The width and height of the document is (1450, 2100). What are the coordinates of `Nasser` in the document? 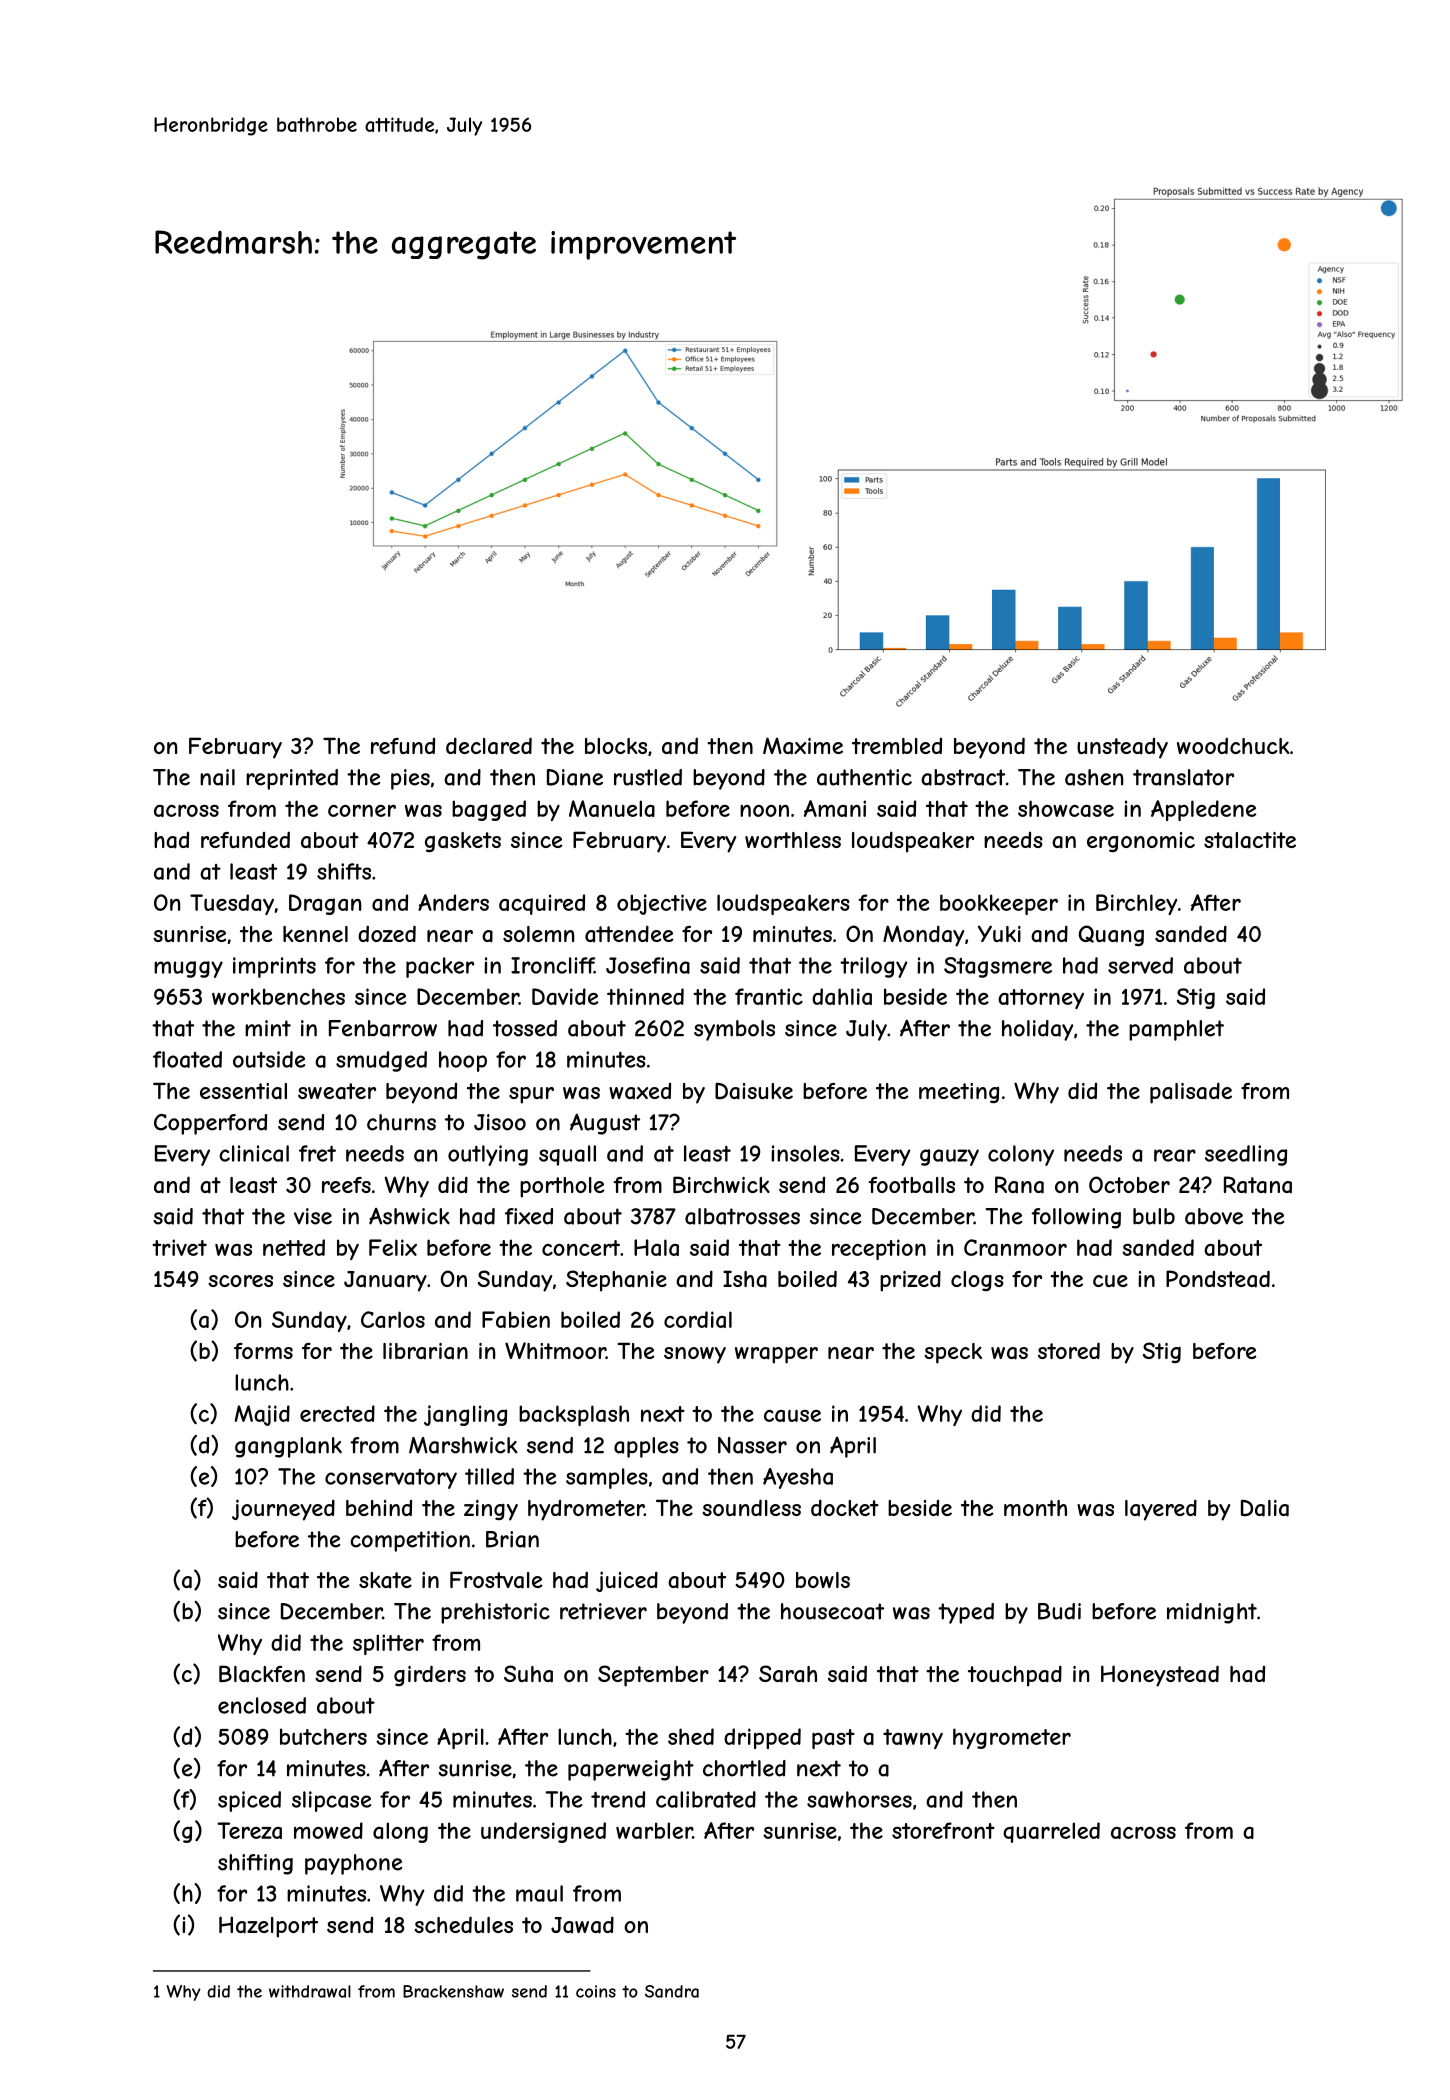 It's located at (752, 1445).
